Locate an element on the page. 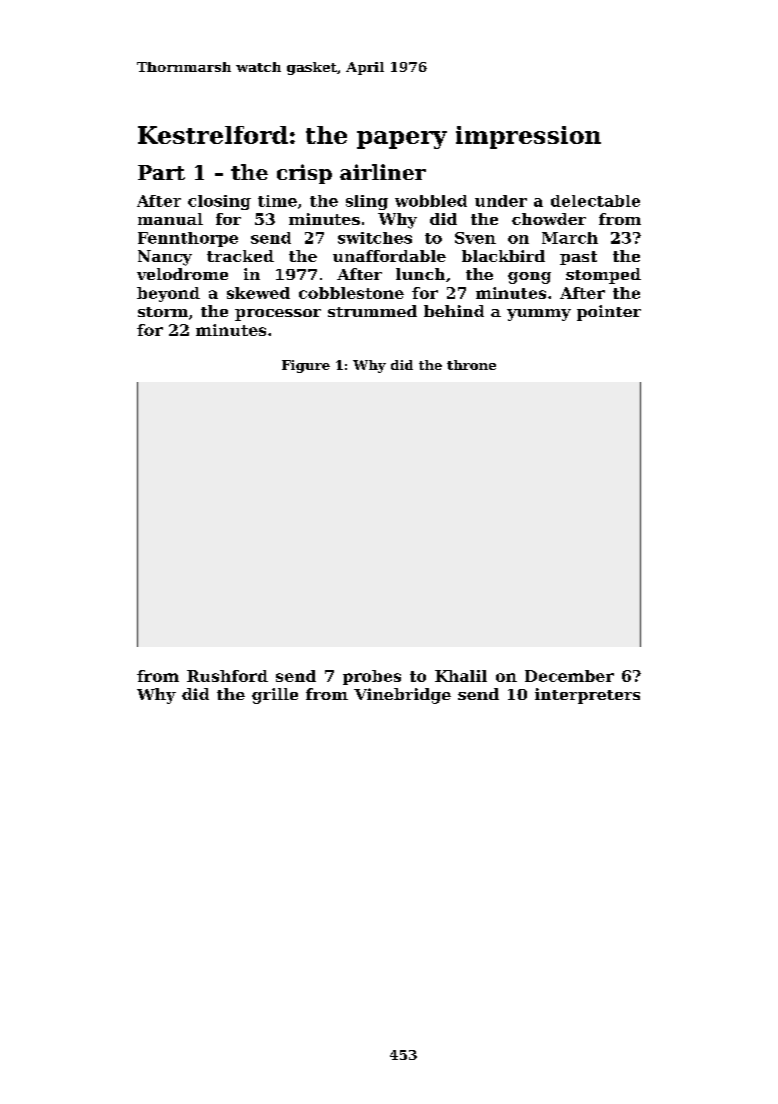  time is located at coordinates (277, 201).
